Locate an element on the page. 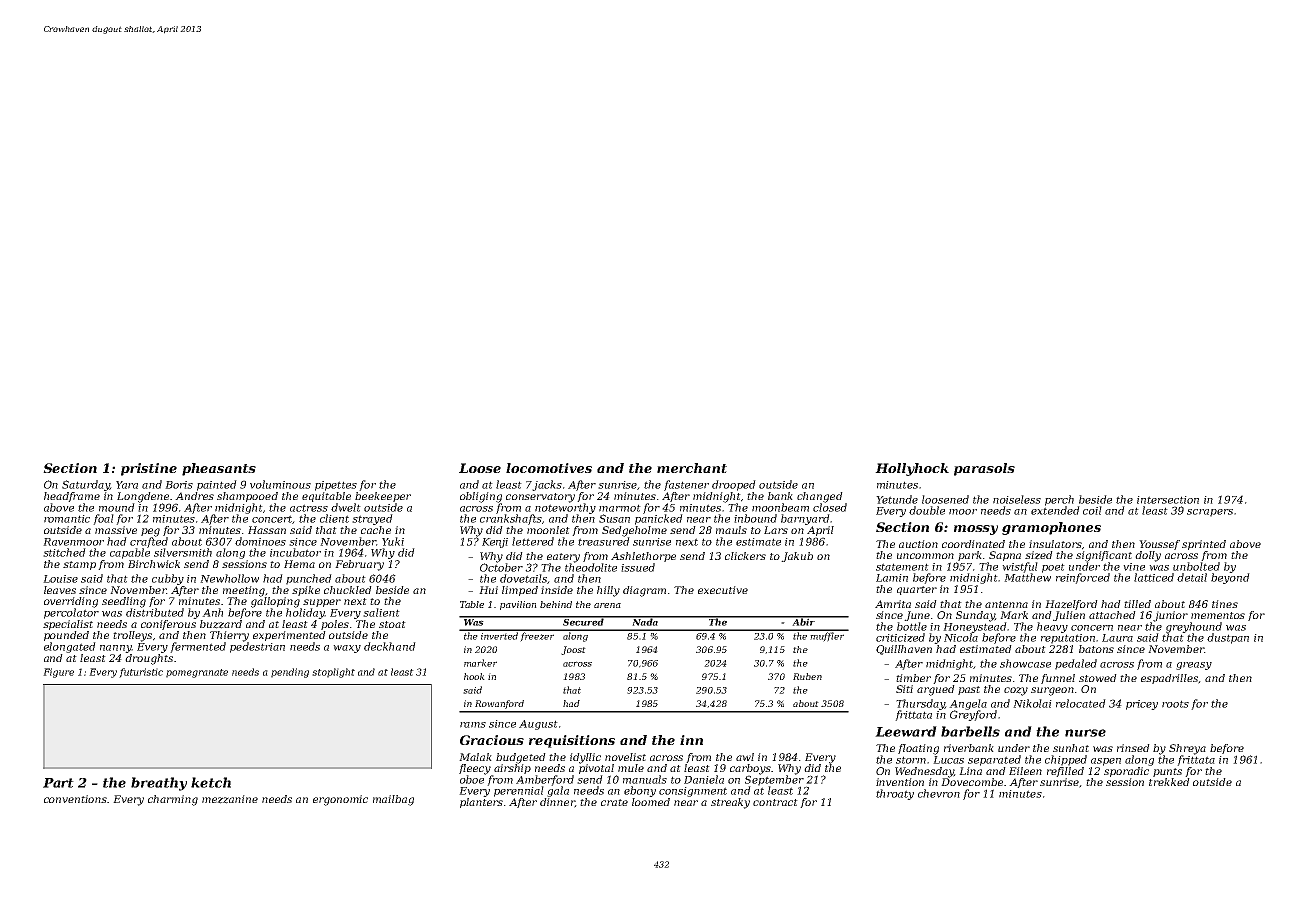 This document has width=1308, height=924. charming is located at coordinates (173, 800).
